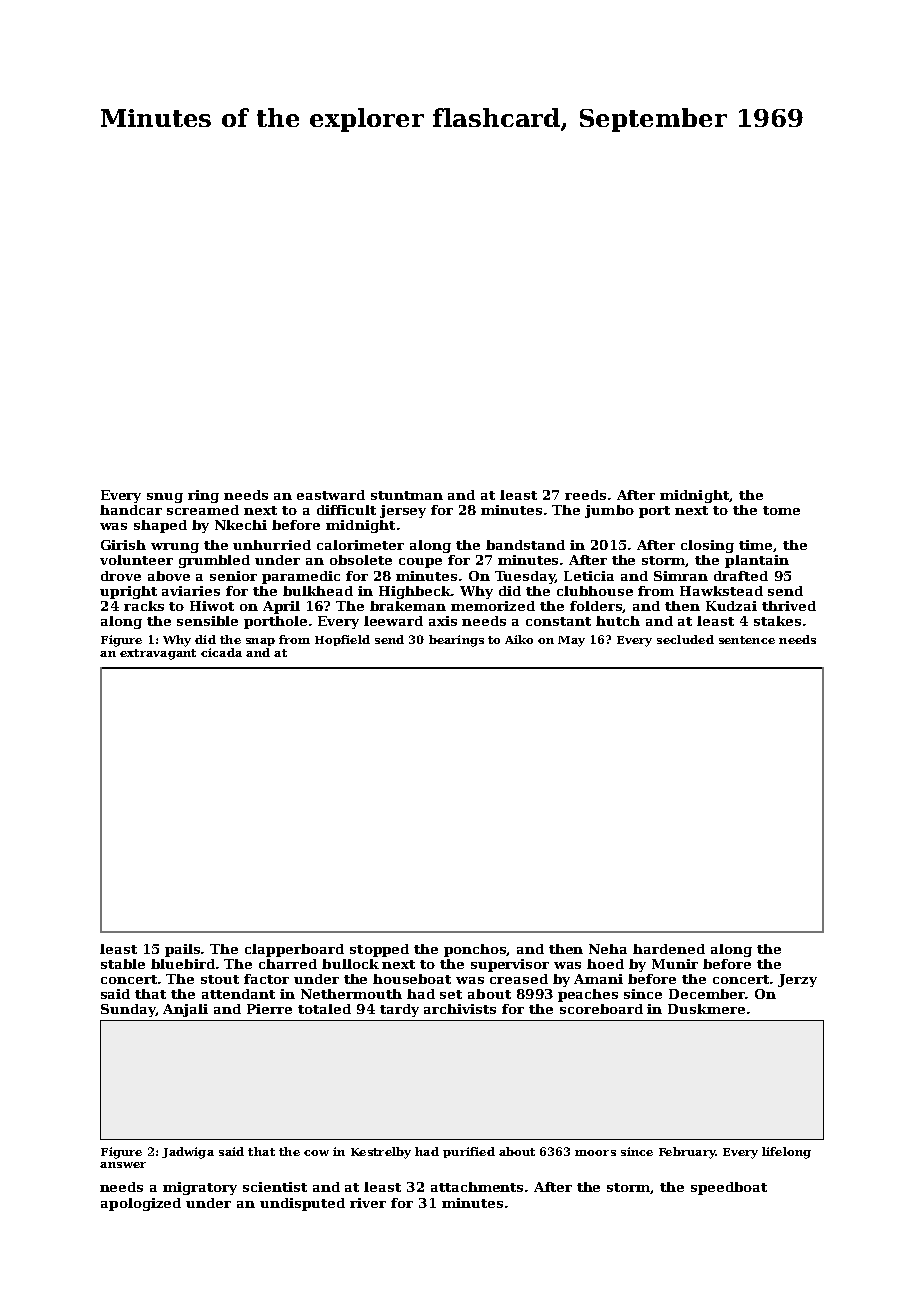  I want to click on Munir, so click(675, 964).
